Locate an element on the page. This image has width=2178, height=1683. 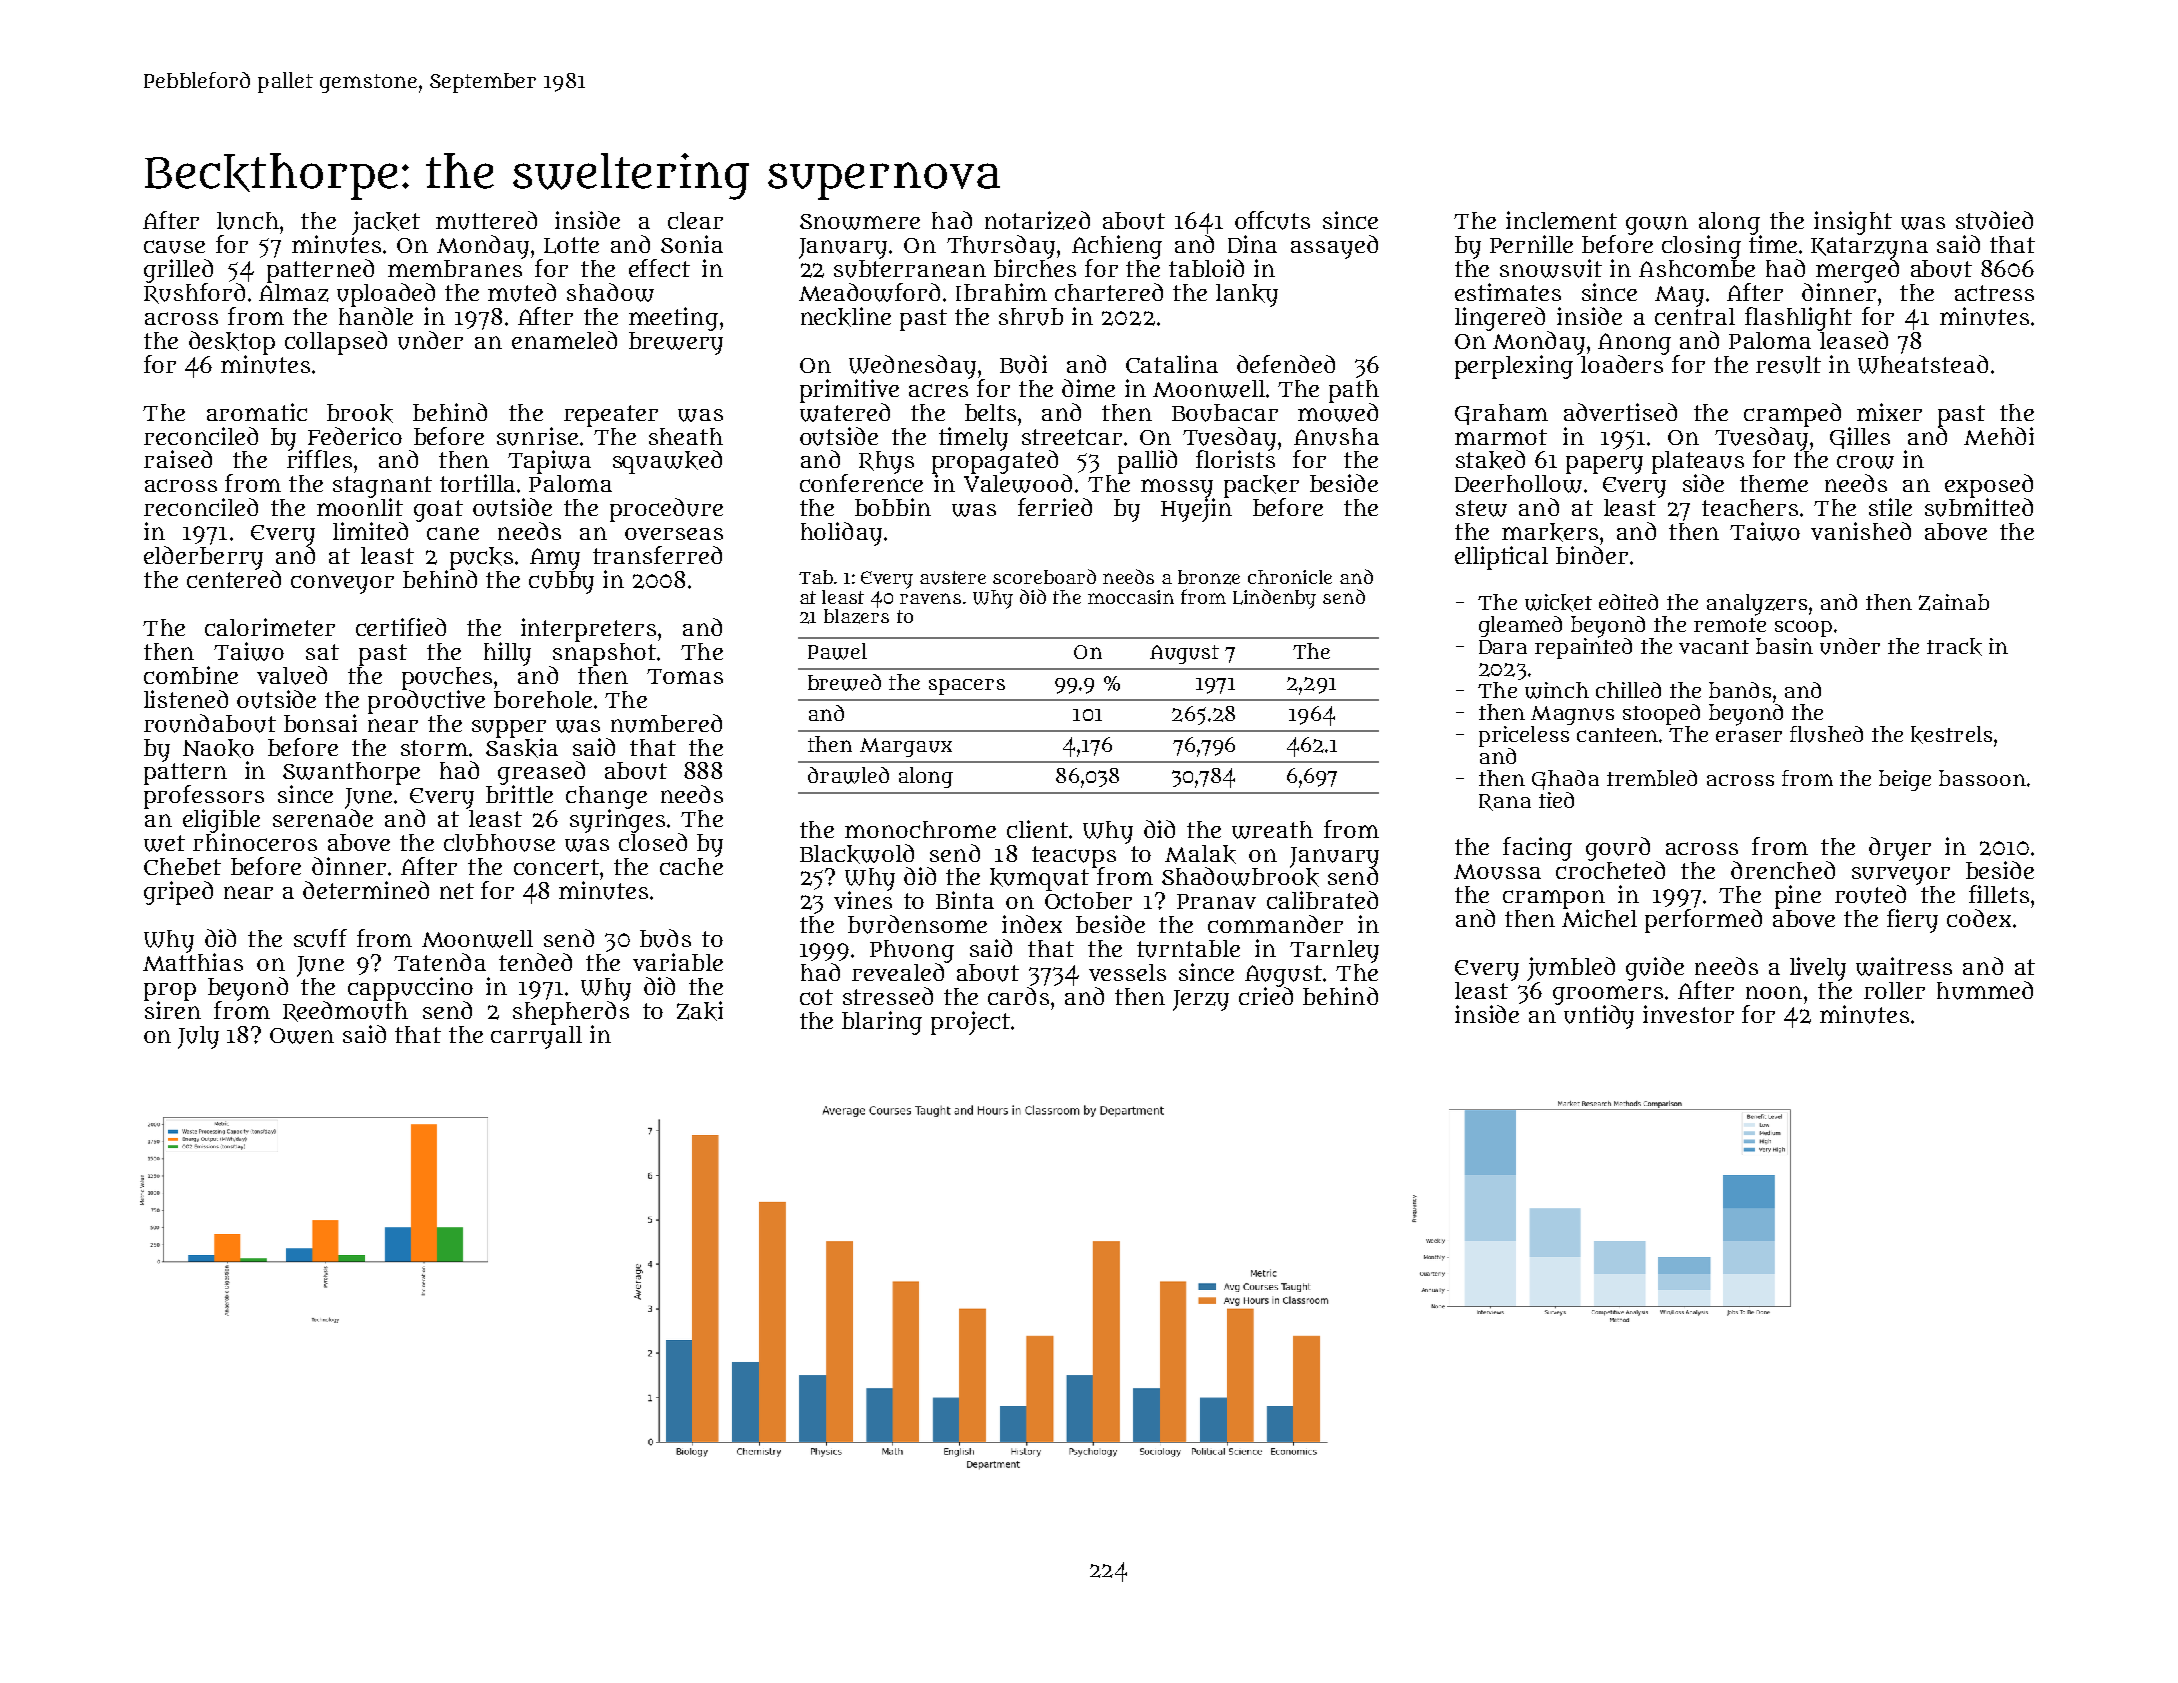
estimates is located at coordinates (1508, 292).
